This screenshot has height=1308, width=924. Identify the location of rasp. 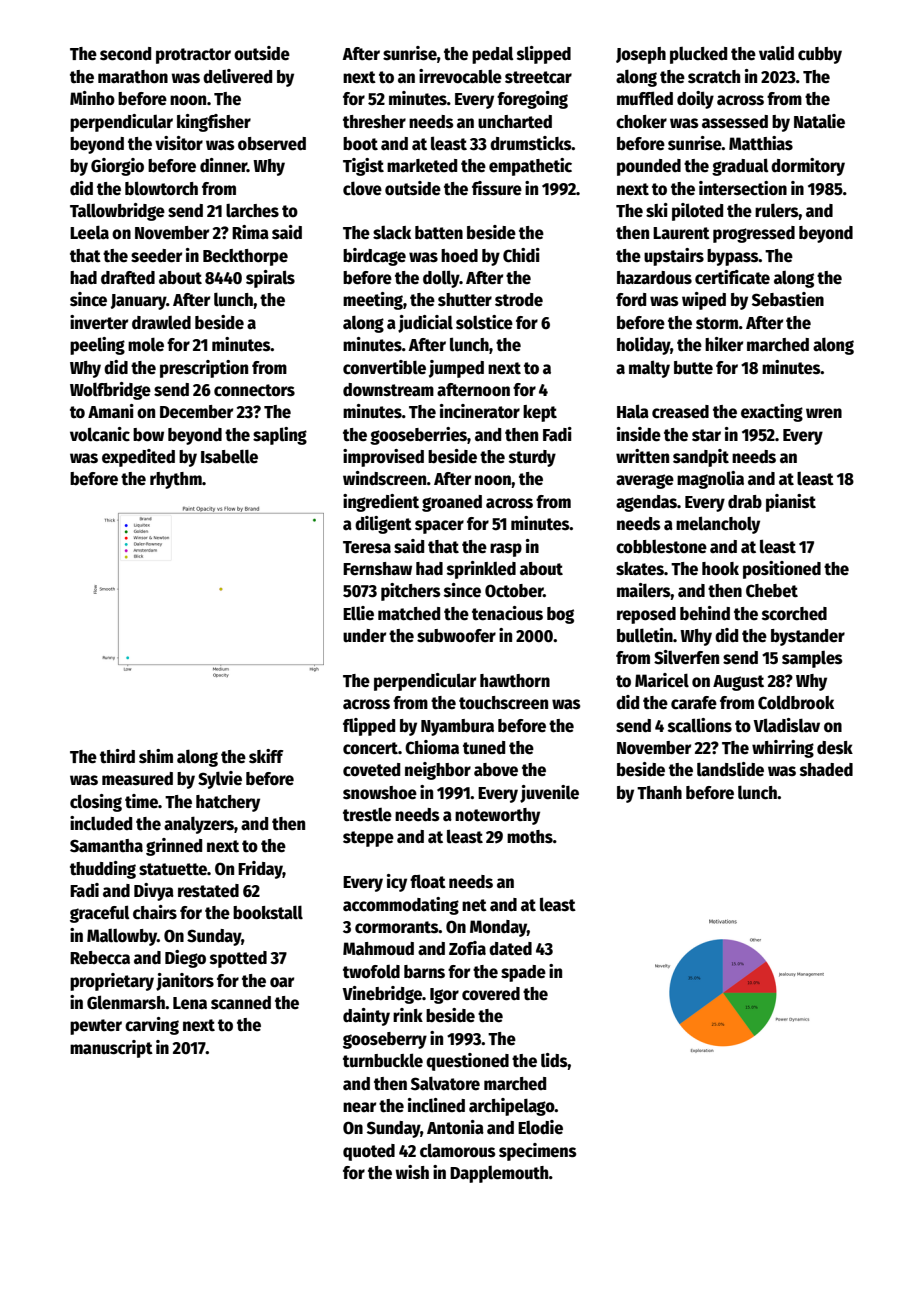
(506, 550).
